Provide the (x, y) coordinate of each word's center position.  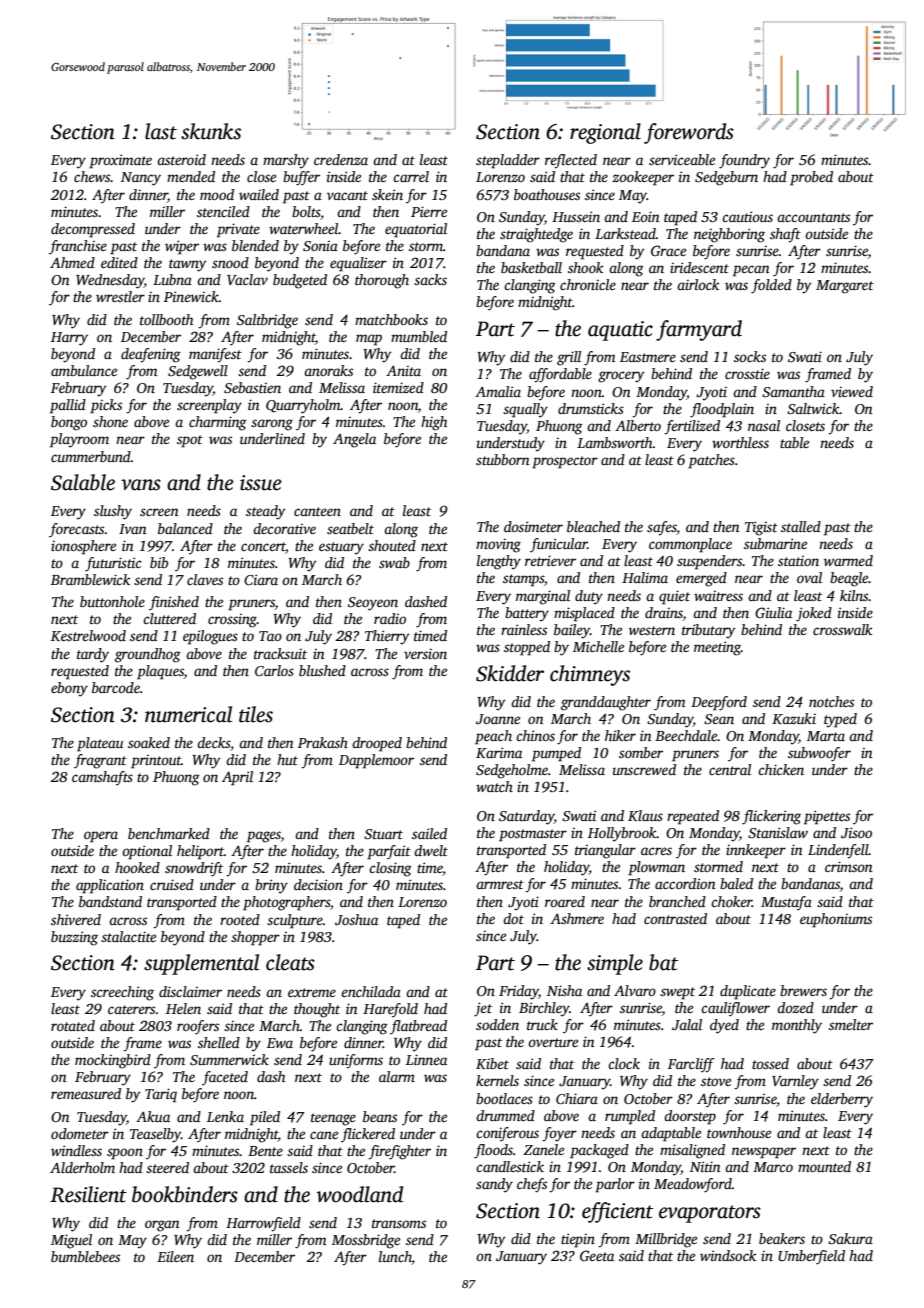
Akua (153, 1116)
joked (814, 614)
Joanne (498, 719)
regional (605, 133)
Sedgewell (198, 372)
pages (264, 837)
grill (569, 358)
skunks (211, 131)
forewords (689, 133)
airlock (698, 284)
